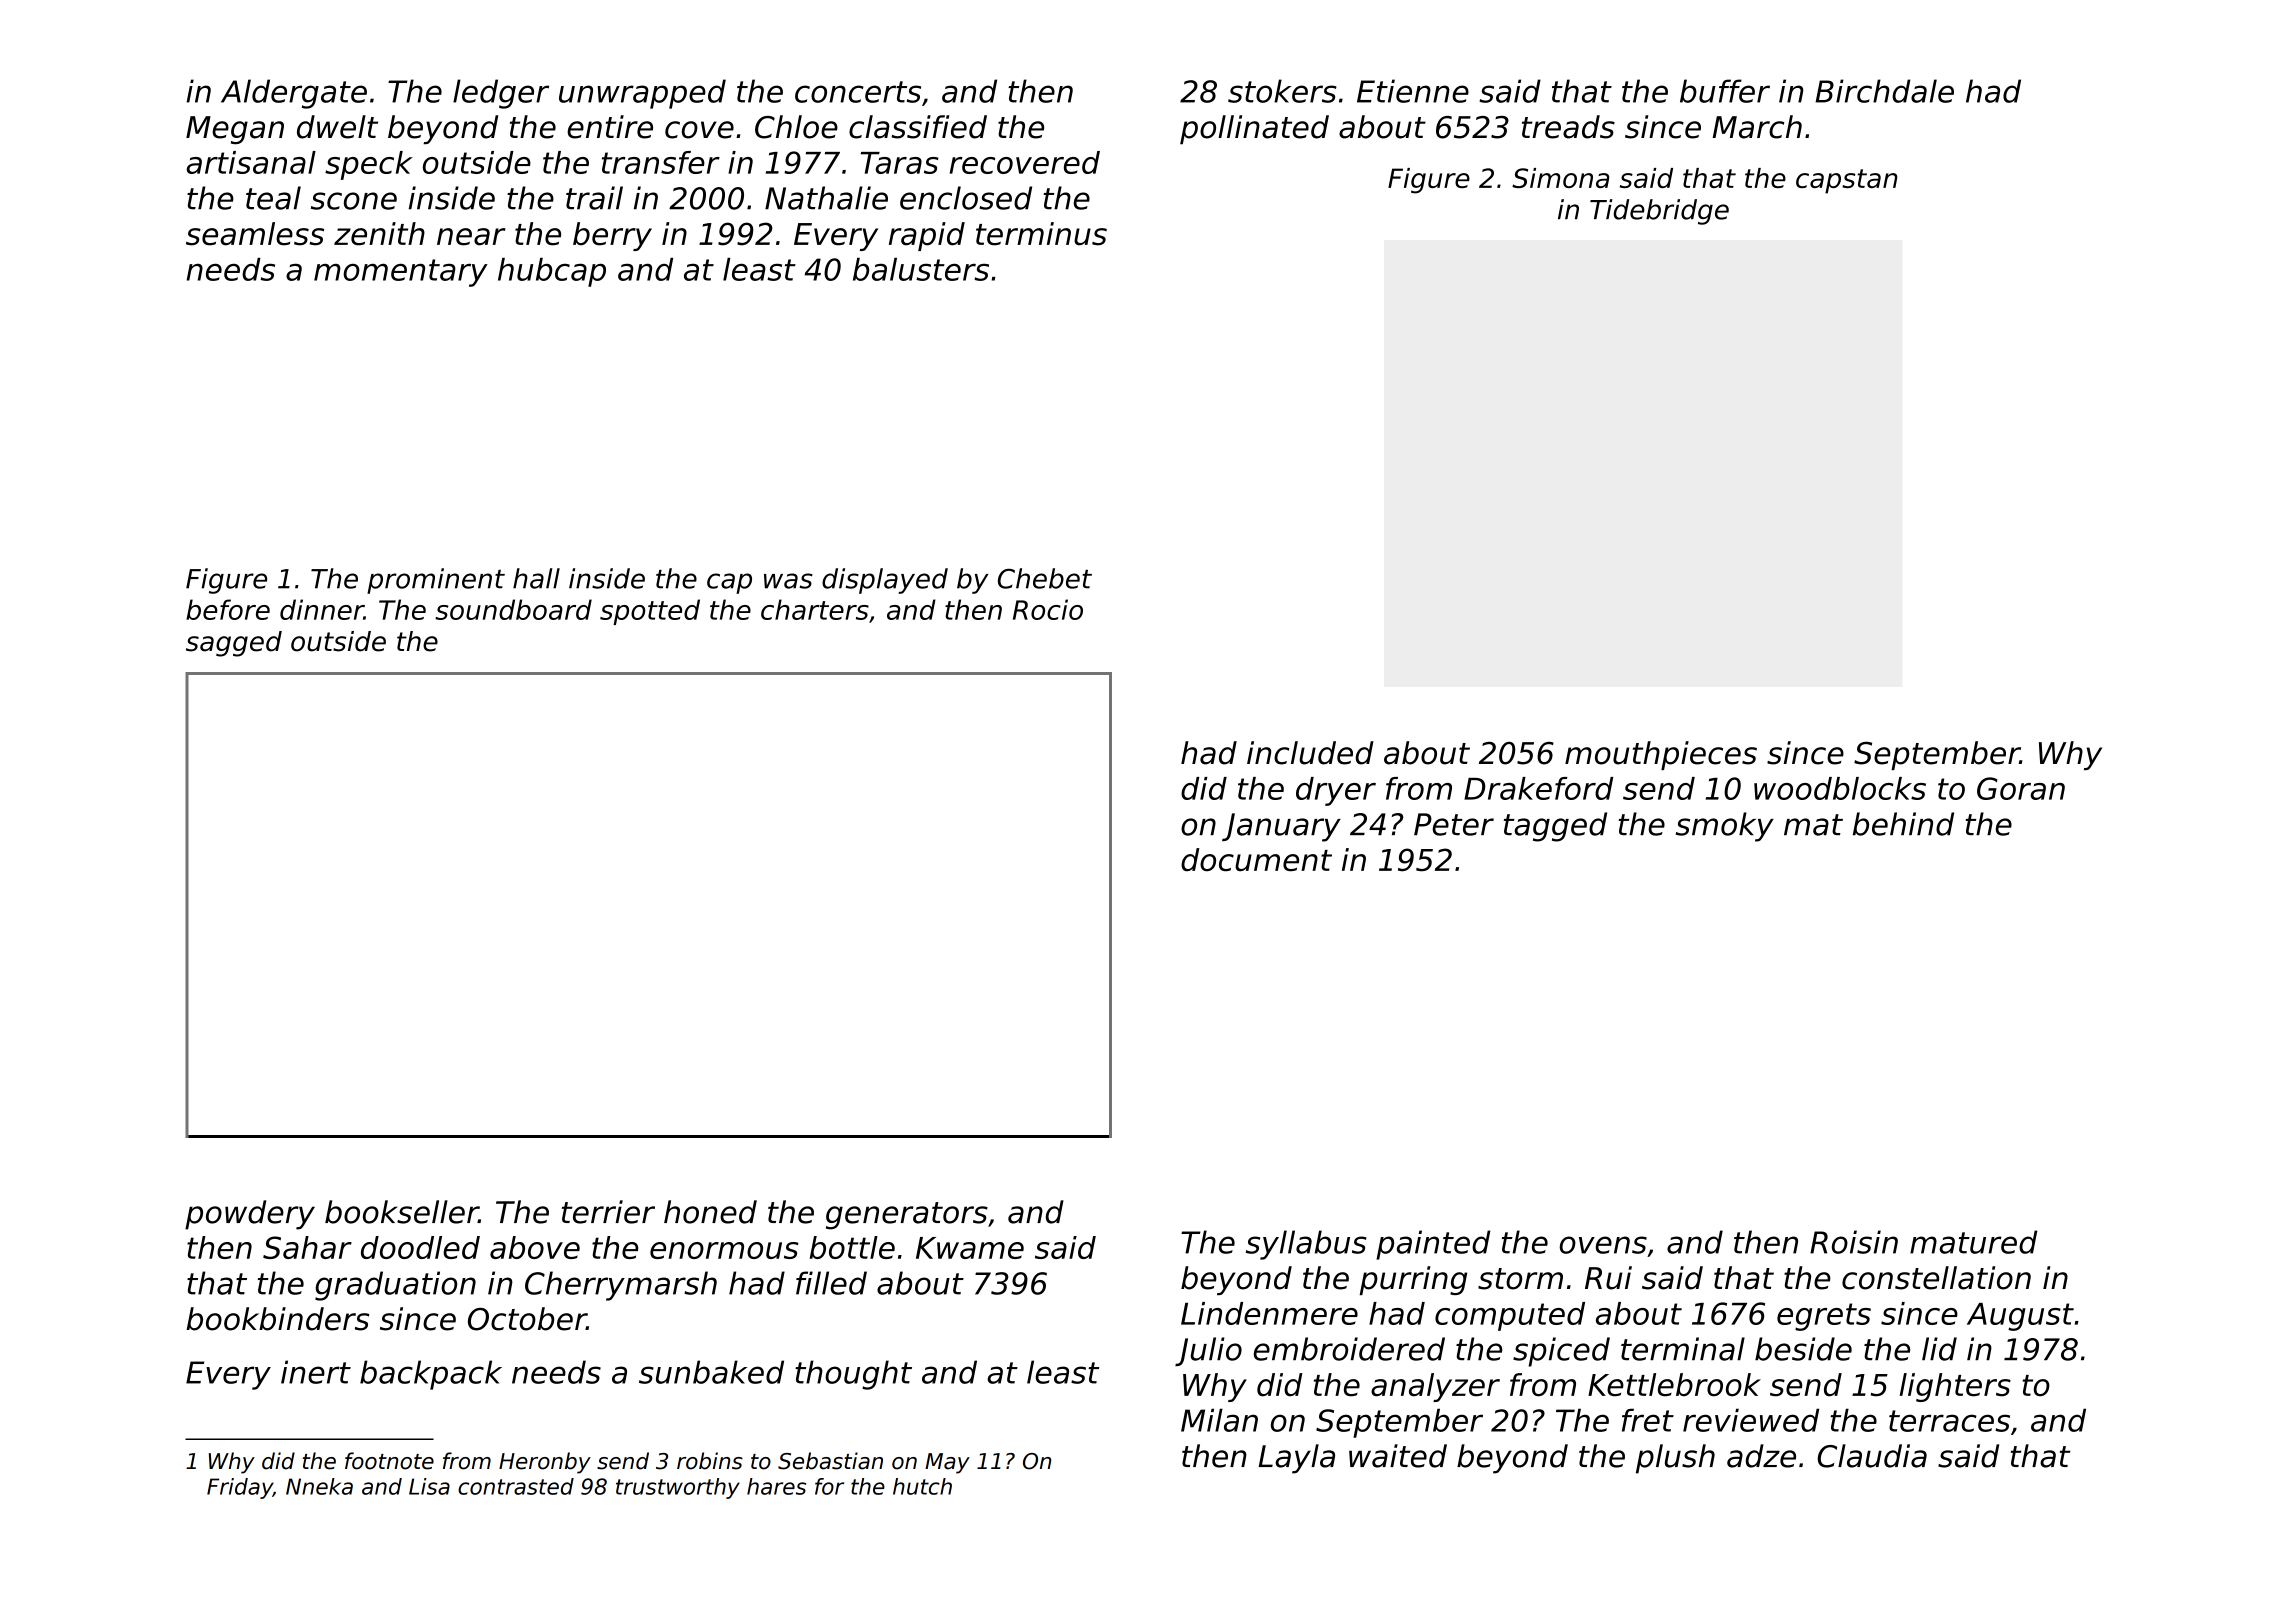 This screenshot has width=2292, height=1620. Describe the element at coordinates (1854, 1242) in the screenshot. I see `Roisin` at that location.
